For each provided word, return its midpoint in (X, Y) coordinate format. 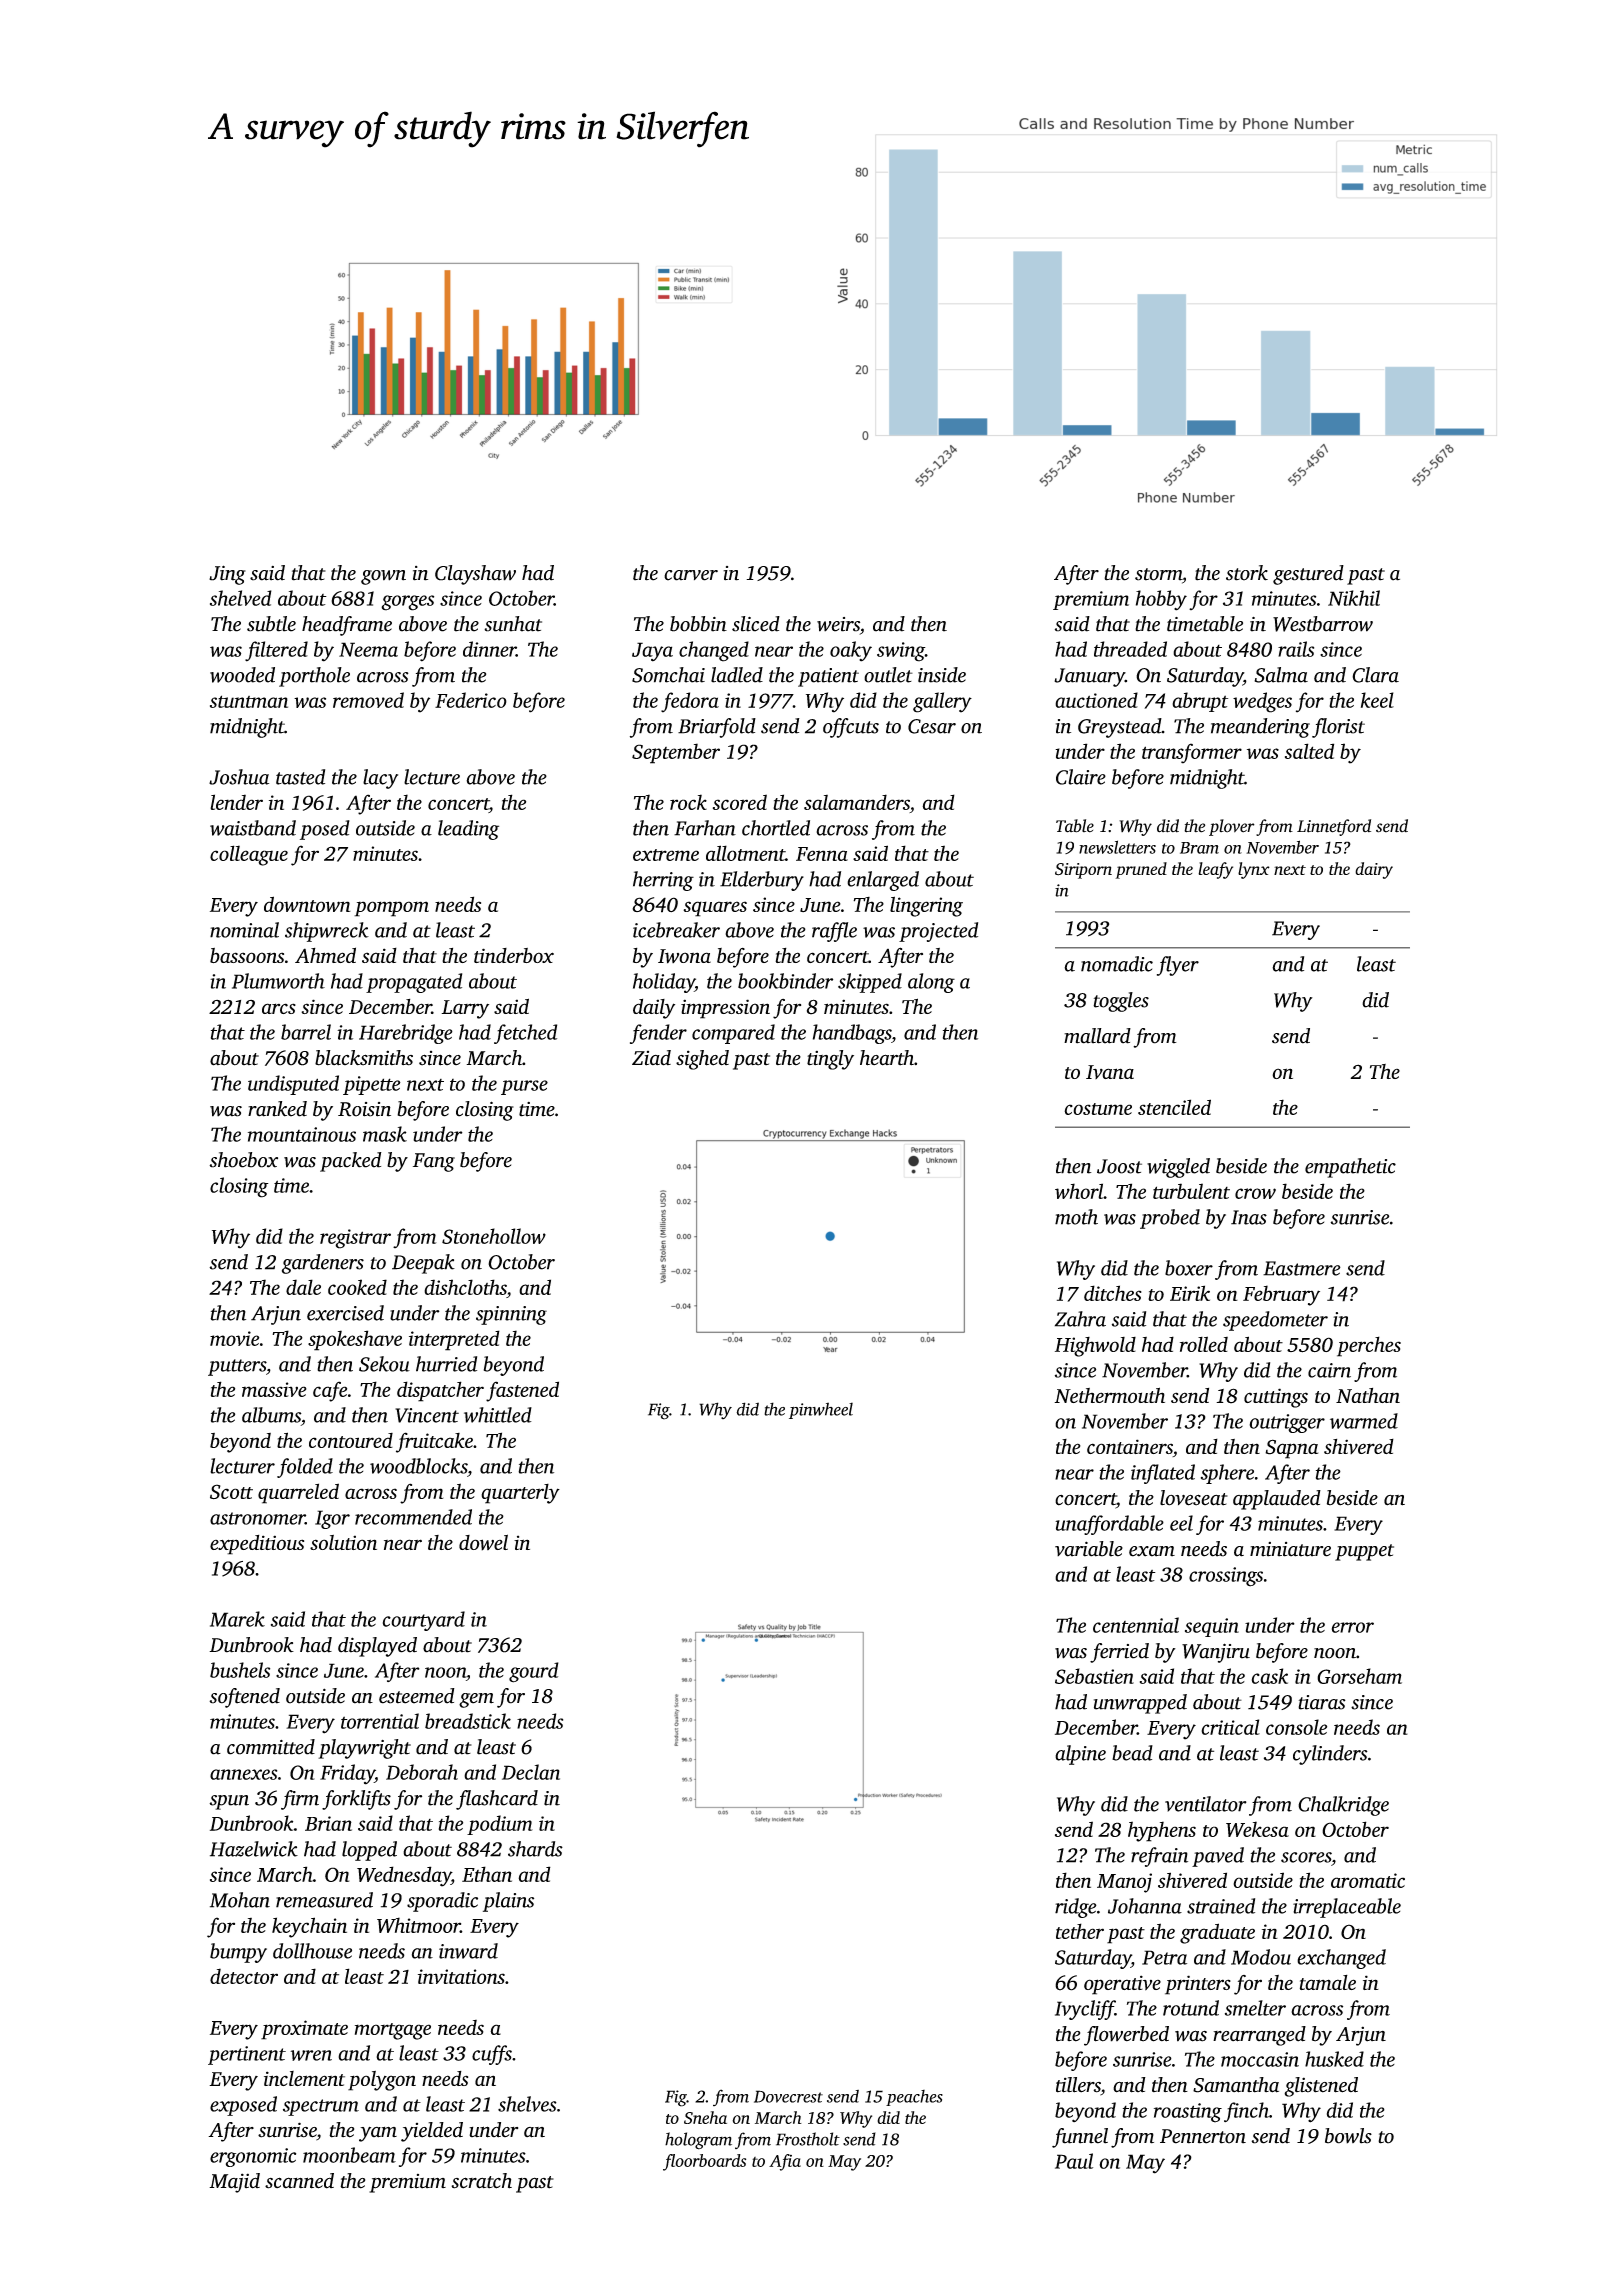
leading (468, 830)
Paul (1074, 2161)
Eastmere (1302, 1268)
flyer (1178, 966)
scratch (481, 2181)
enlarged (883, 881)
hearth (887, 1058)
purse (524, 1087)
